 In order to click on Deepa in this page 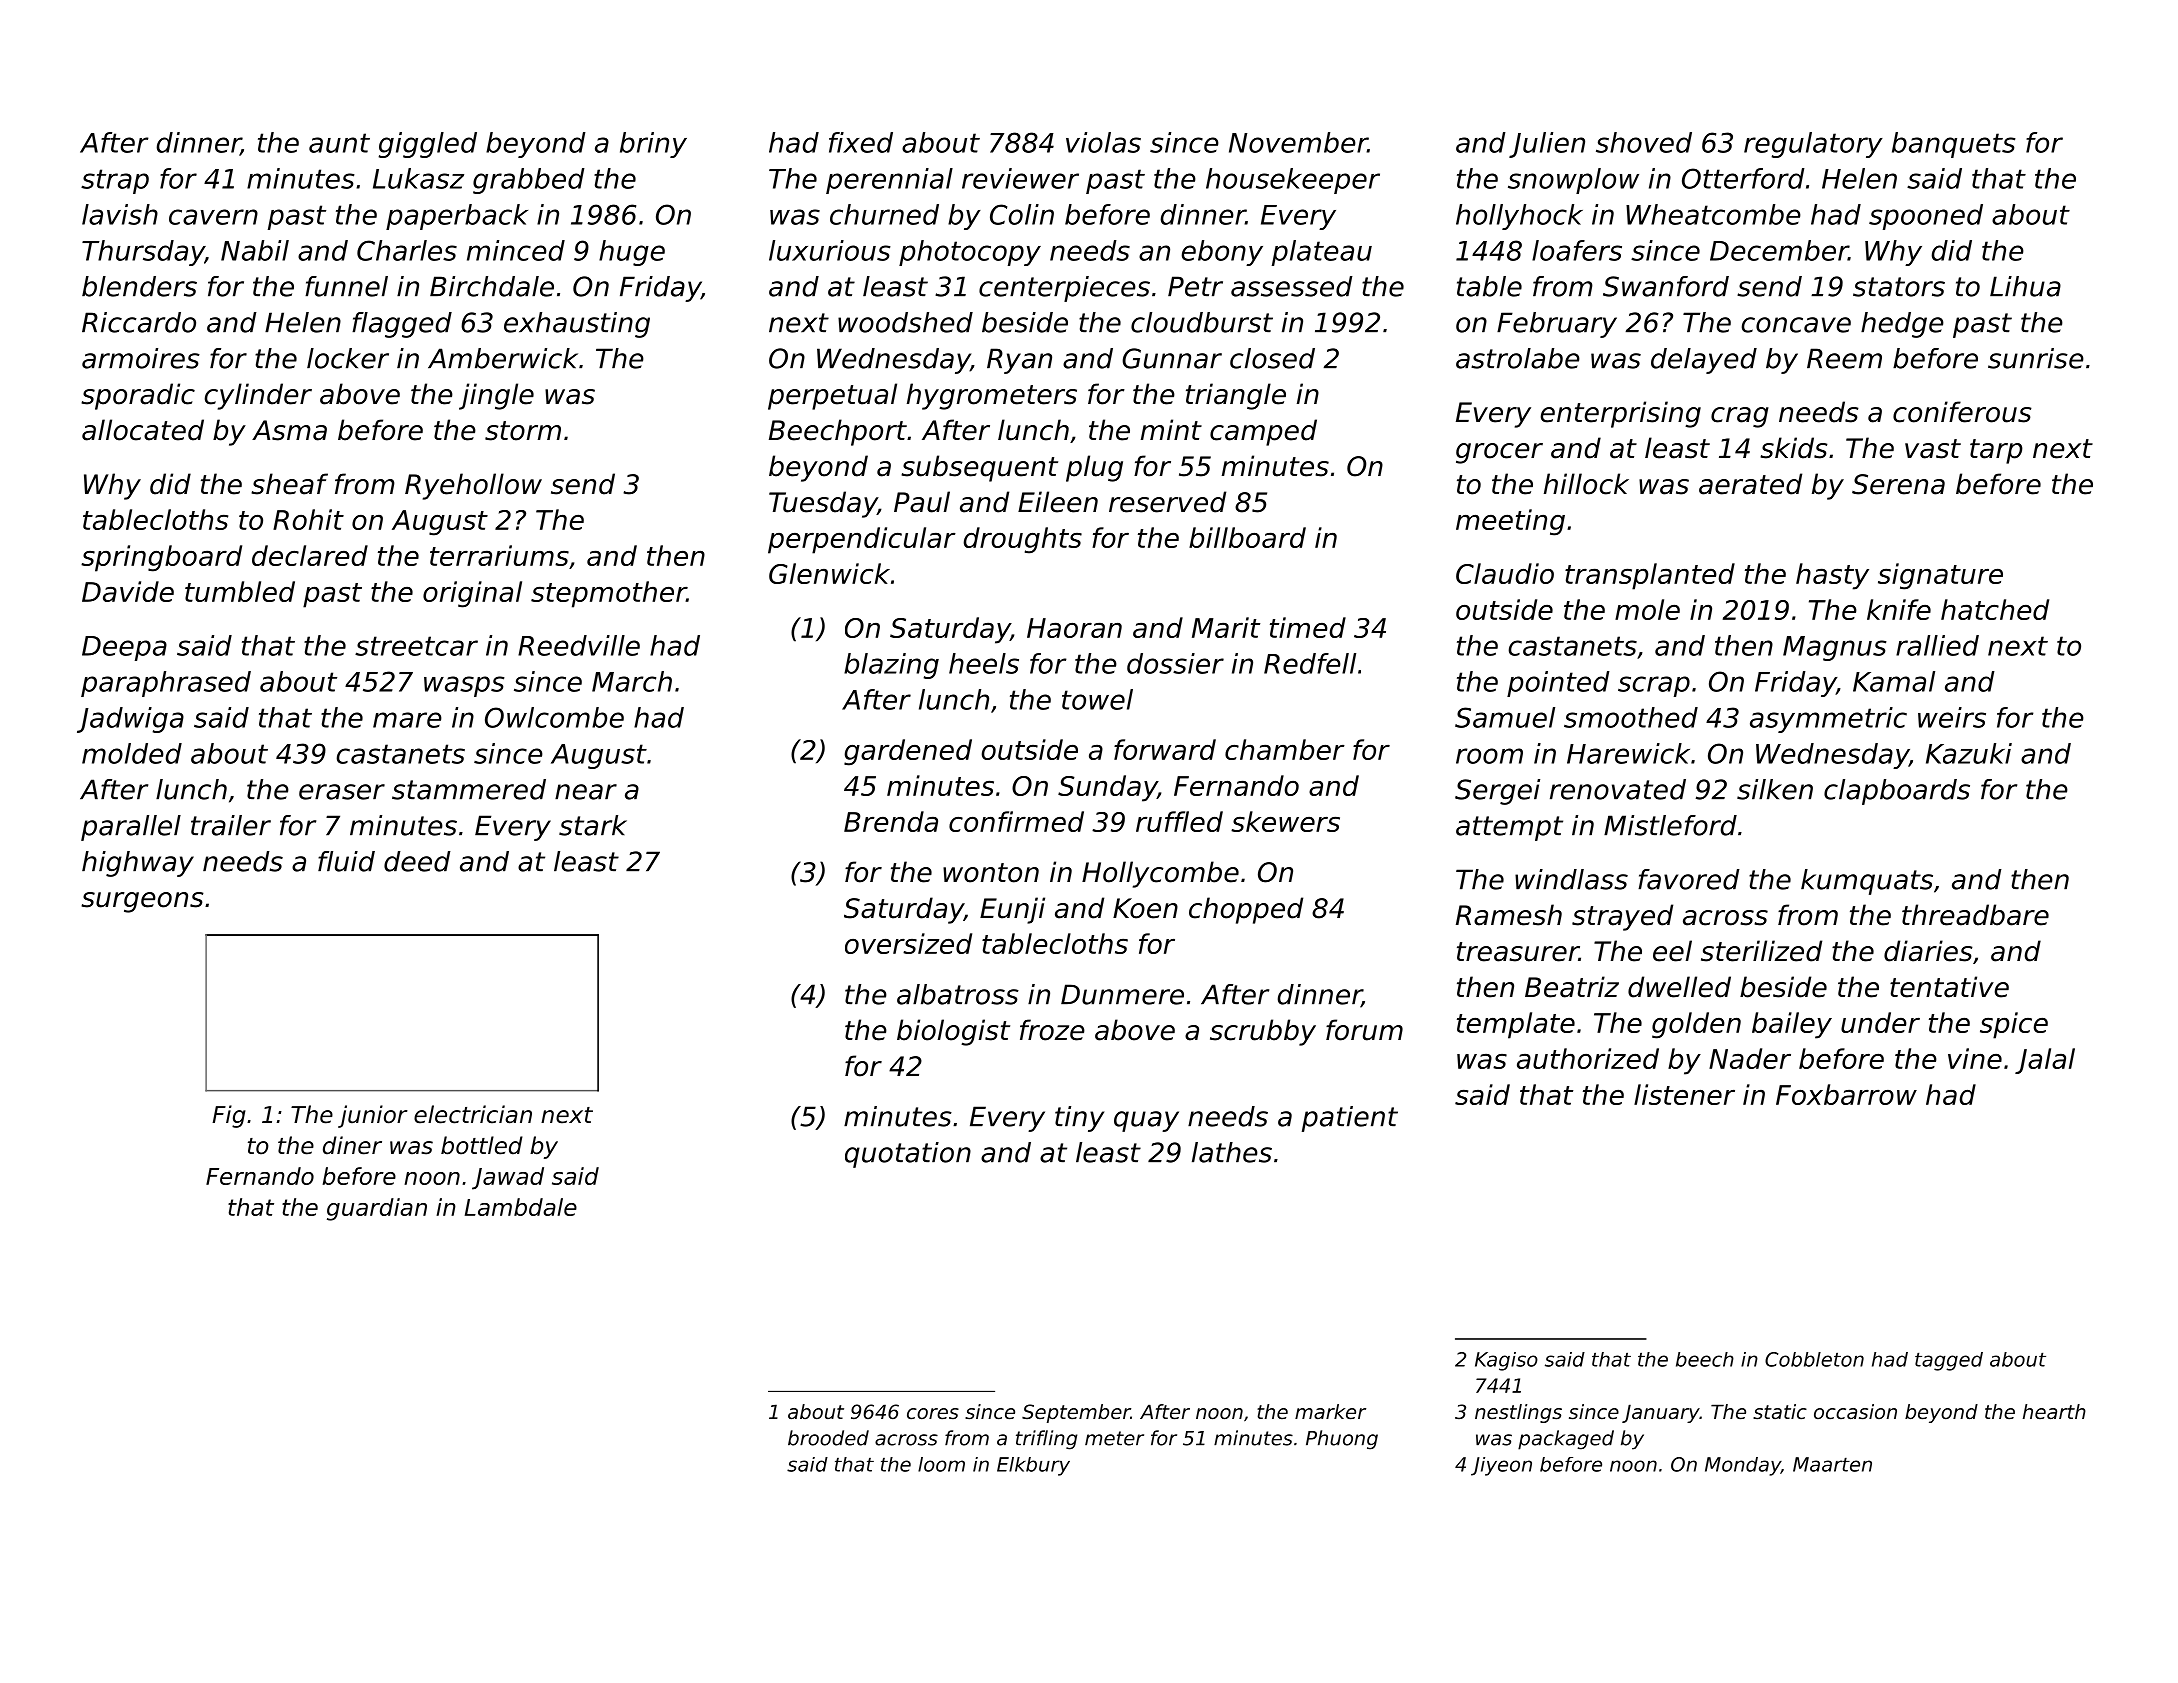, I will do `click(124, 648)`.
